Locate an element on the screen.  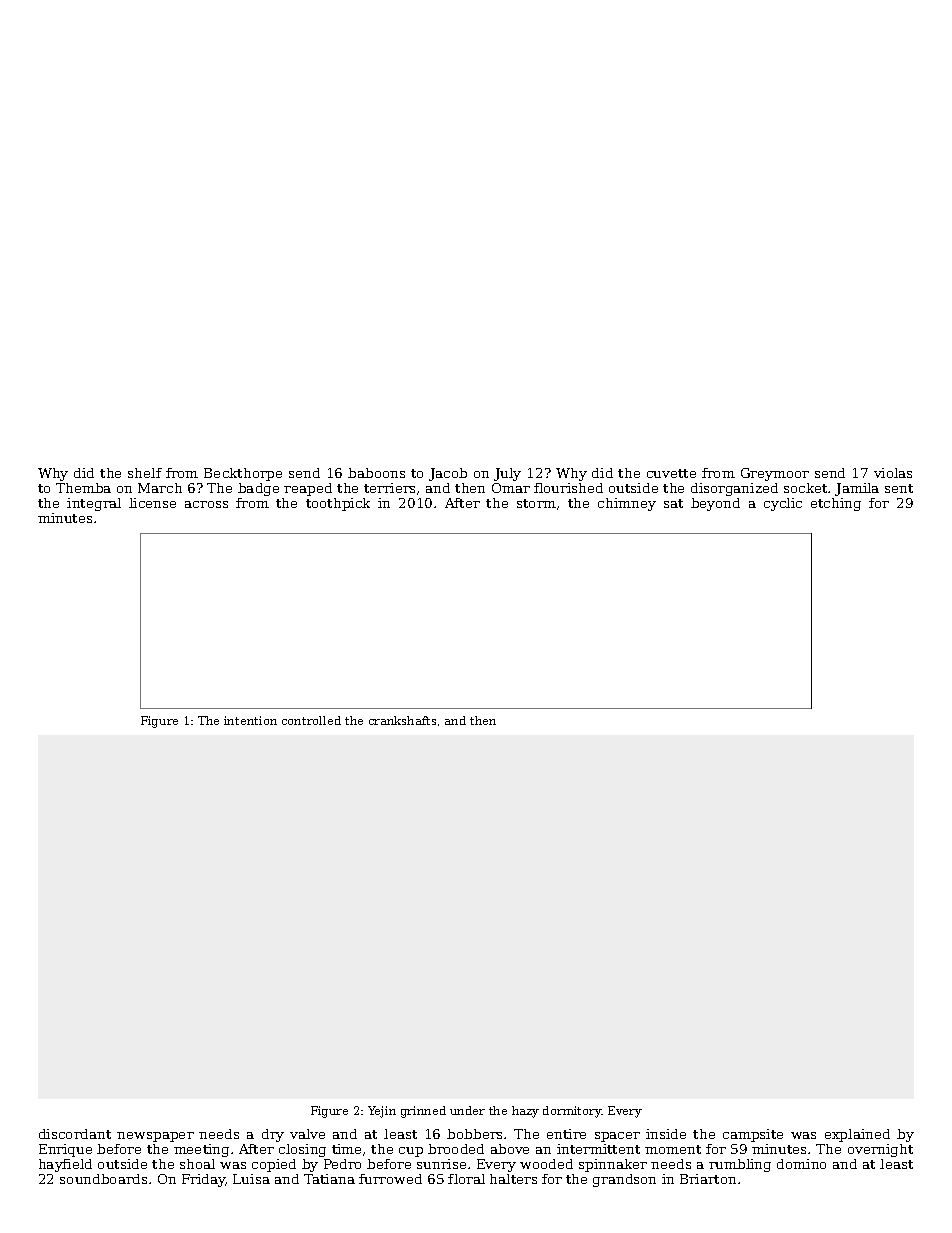
Briarton is located at coordinates (708, 1179).
